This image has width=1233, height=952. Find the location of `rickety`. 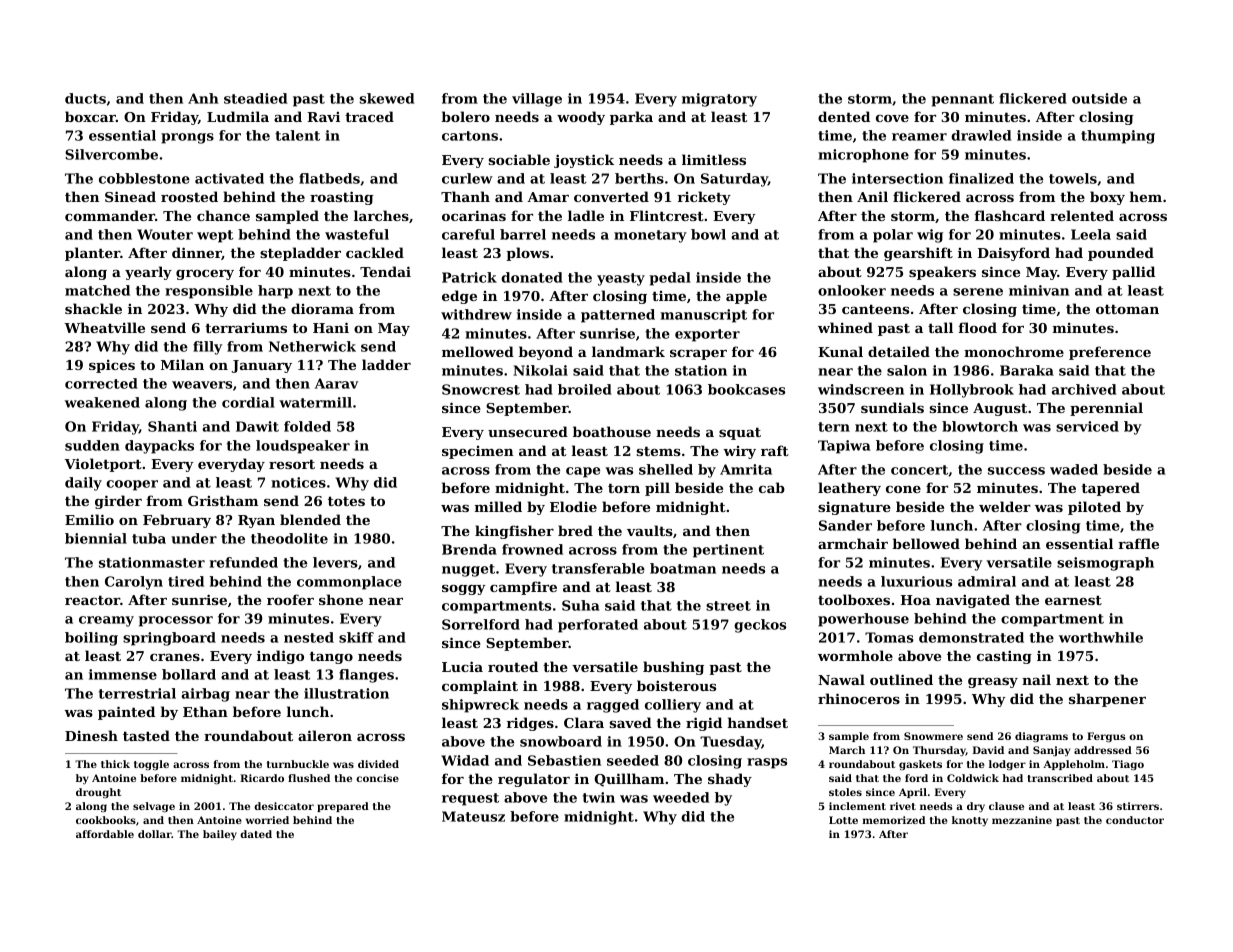

rickety is located at coordinates (704, 198).
